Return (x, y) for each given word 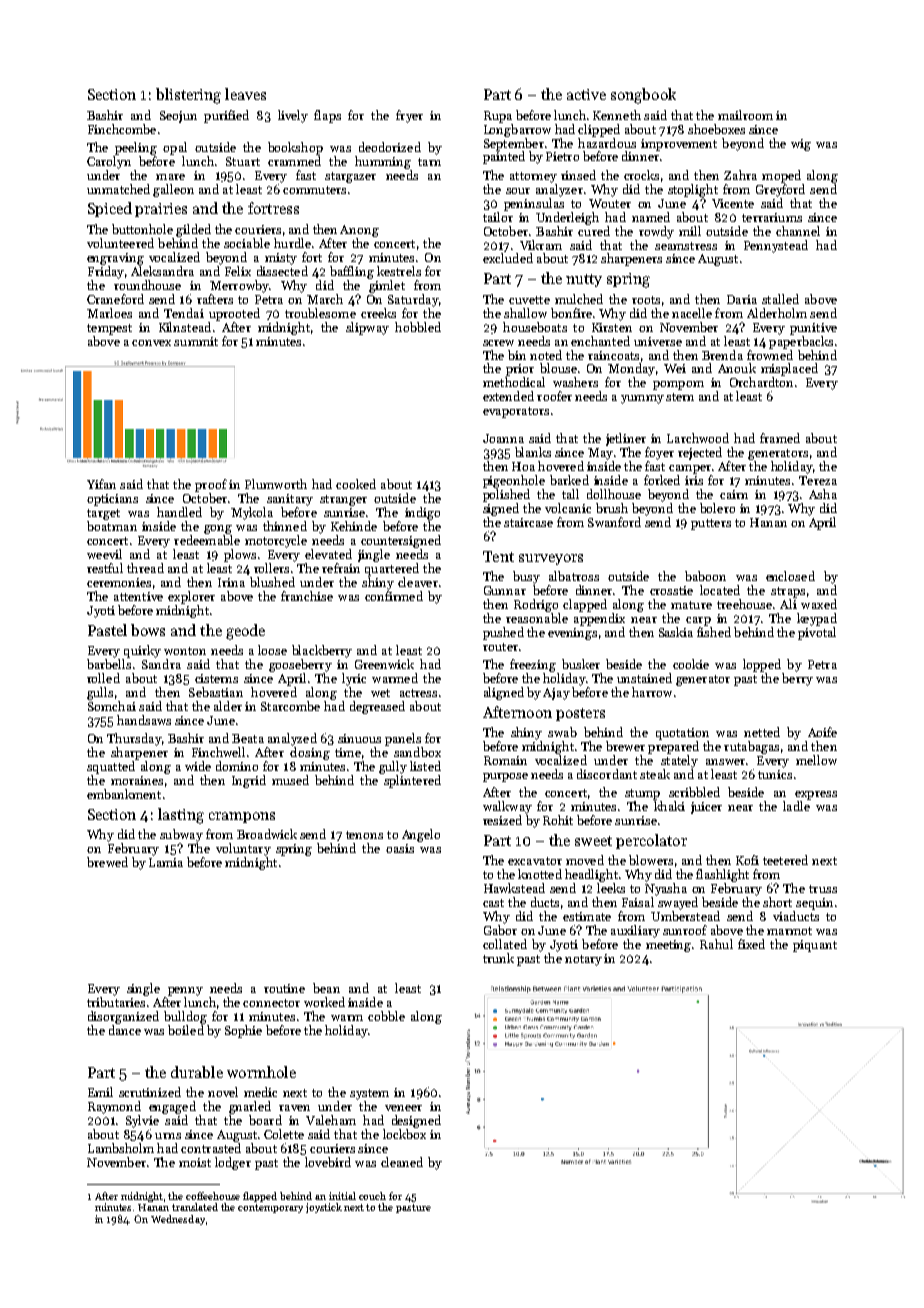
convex (151, 343)
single (143, 989)
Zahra (740, 175)
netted (762, 732)
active (586, 94)
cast (493, 903)
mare (170, 177)
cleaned (402, 1162)
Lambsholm (121, 1148)
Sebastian (216, 692)
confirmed (394, 596)
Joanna (503, 438)
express (816, 795)
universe (658, 341)
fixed (751, 944)
